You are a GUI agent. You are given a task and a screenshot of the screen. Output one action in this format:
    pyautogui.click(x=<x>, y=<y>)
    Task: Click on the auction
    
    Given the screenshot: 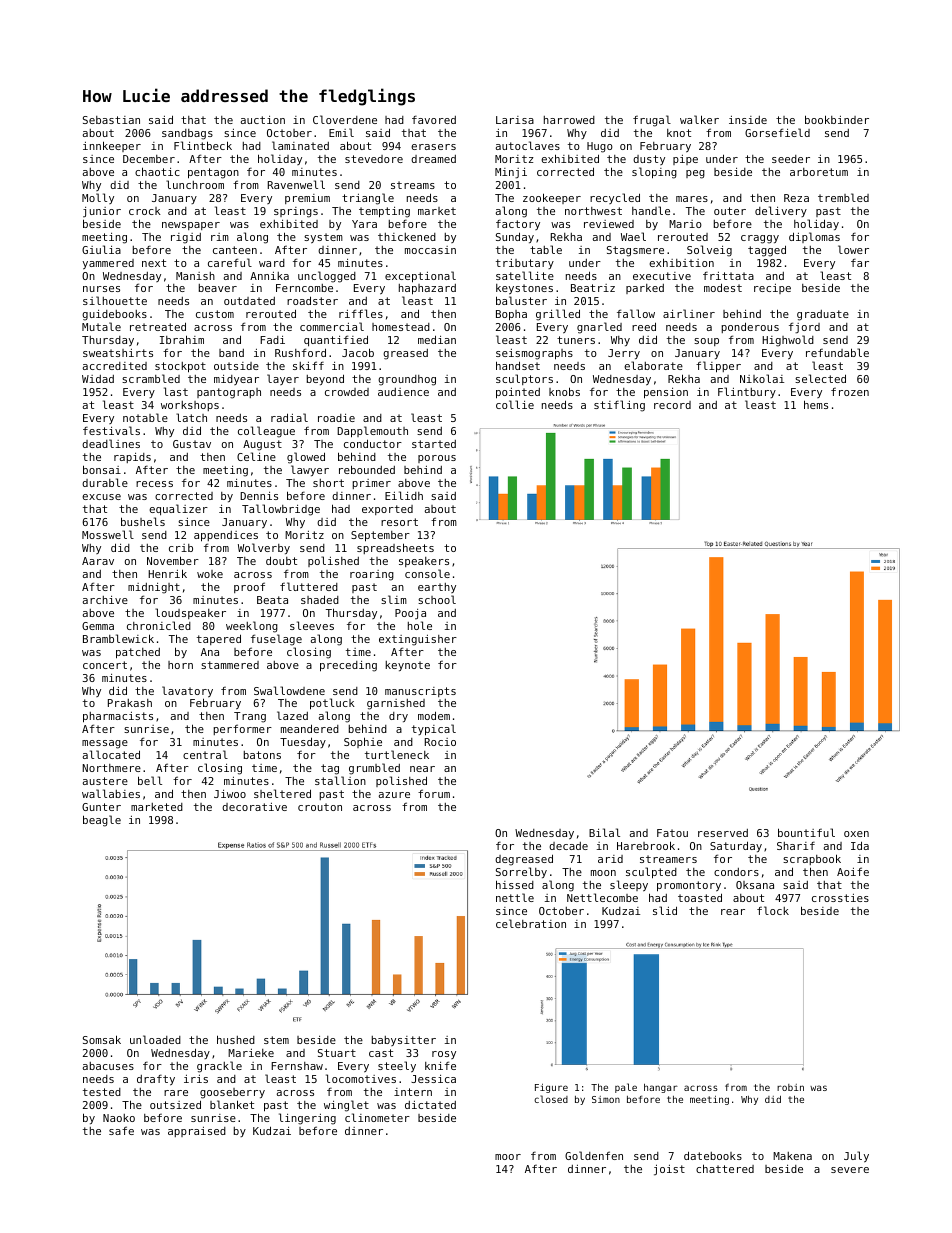 What is the action you would take?
    pyautogui.click(x=263, y=120)
